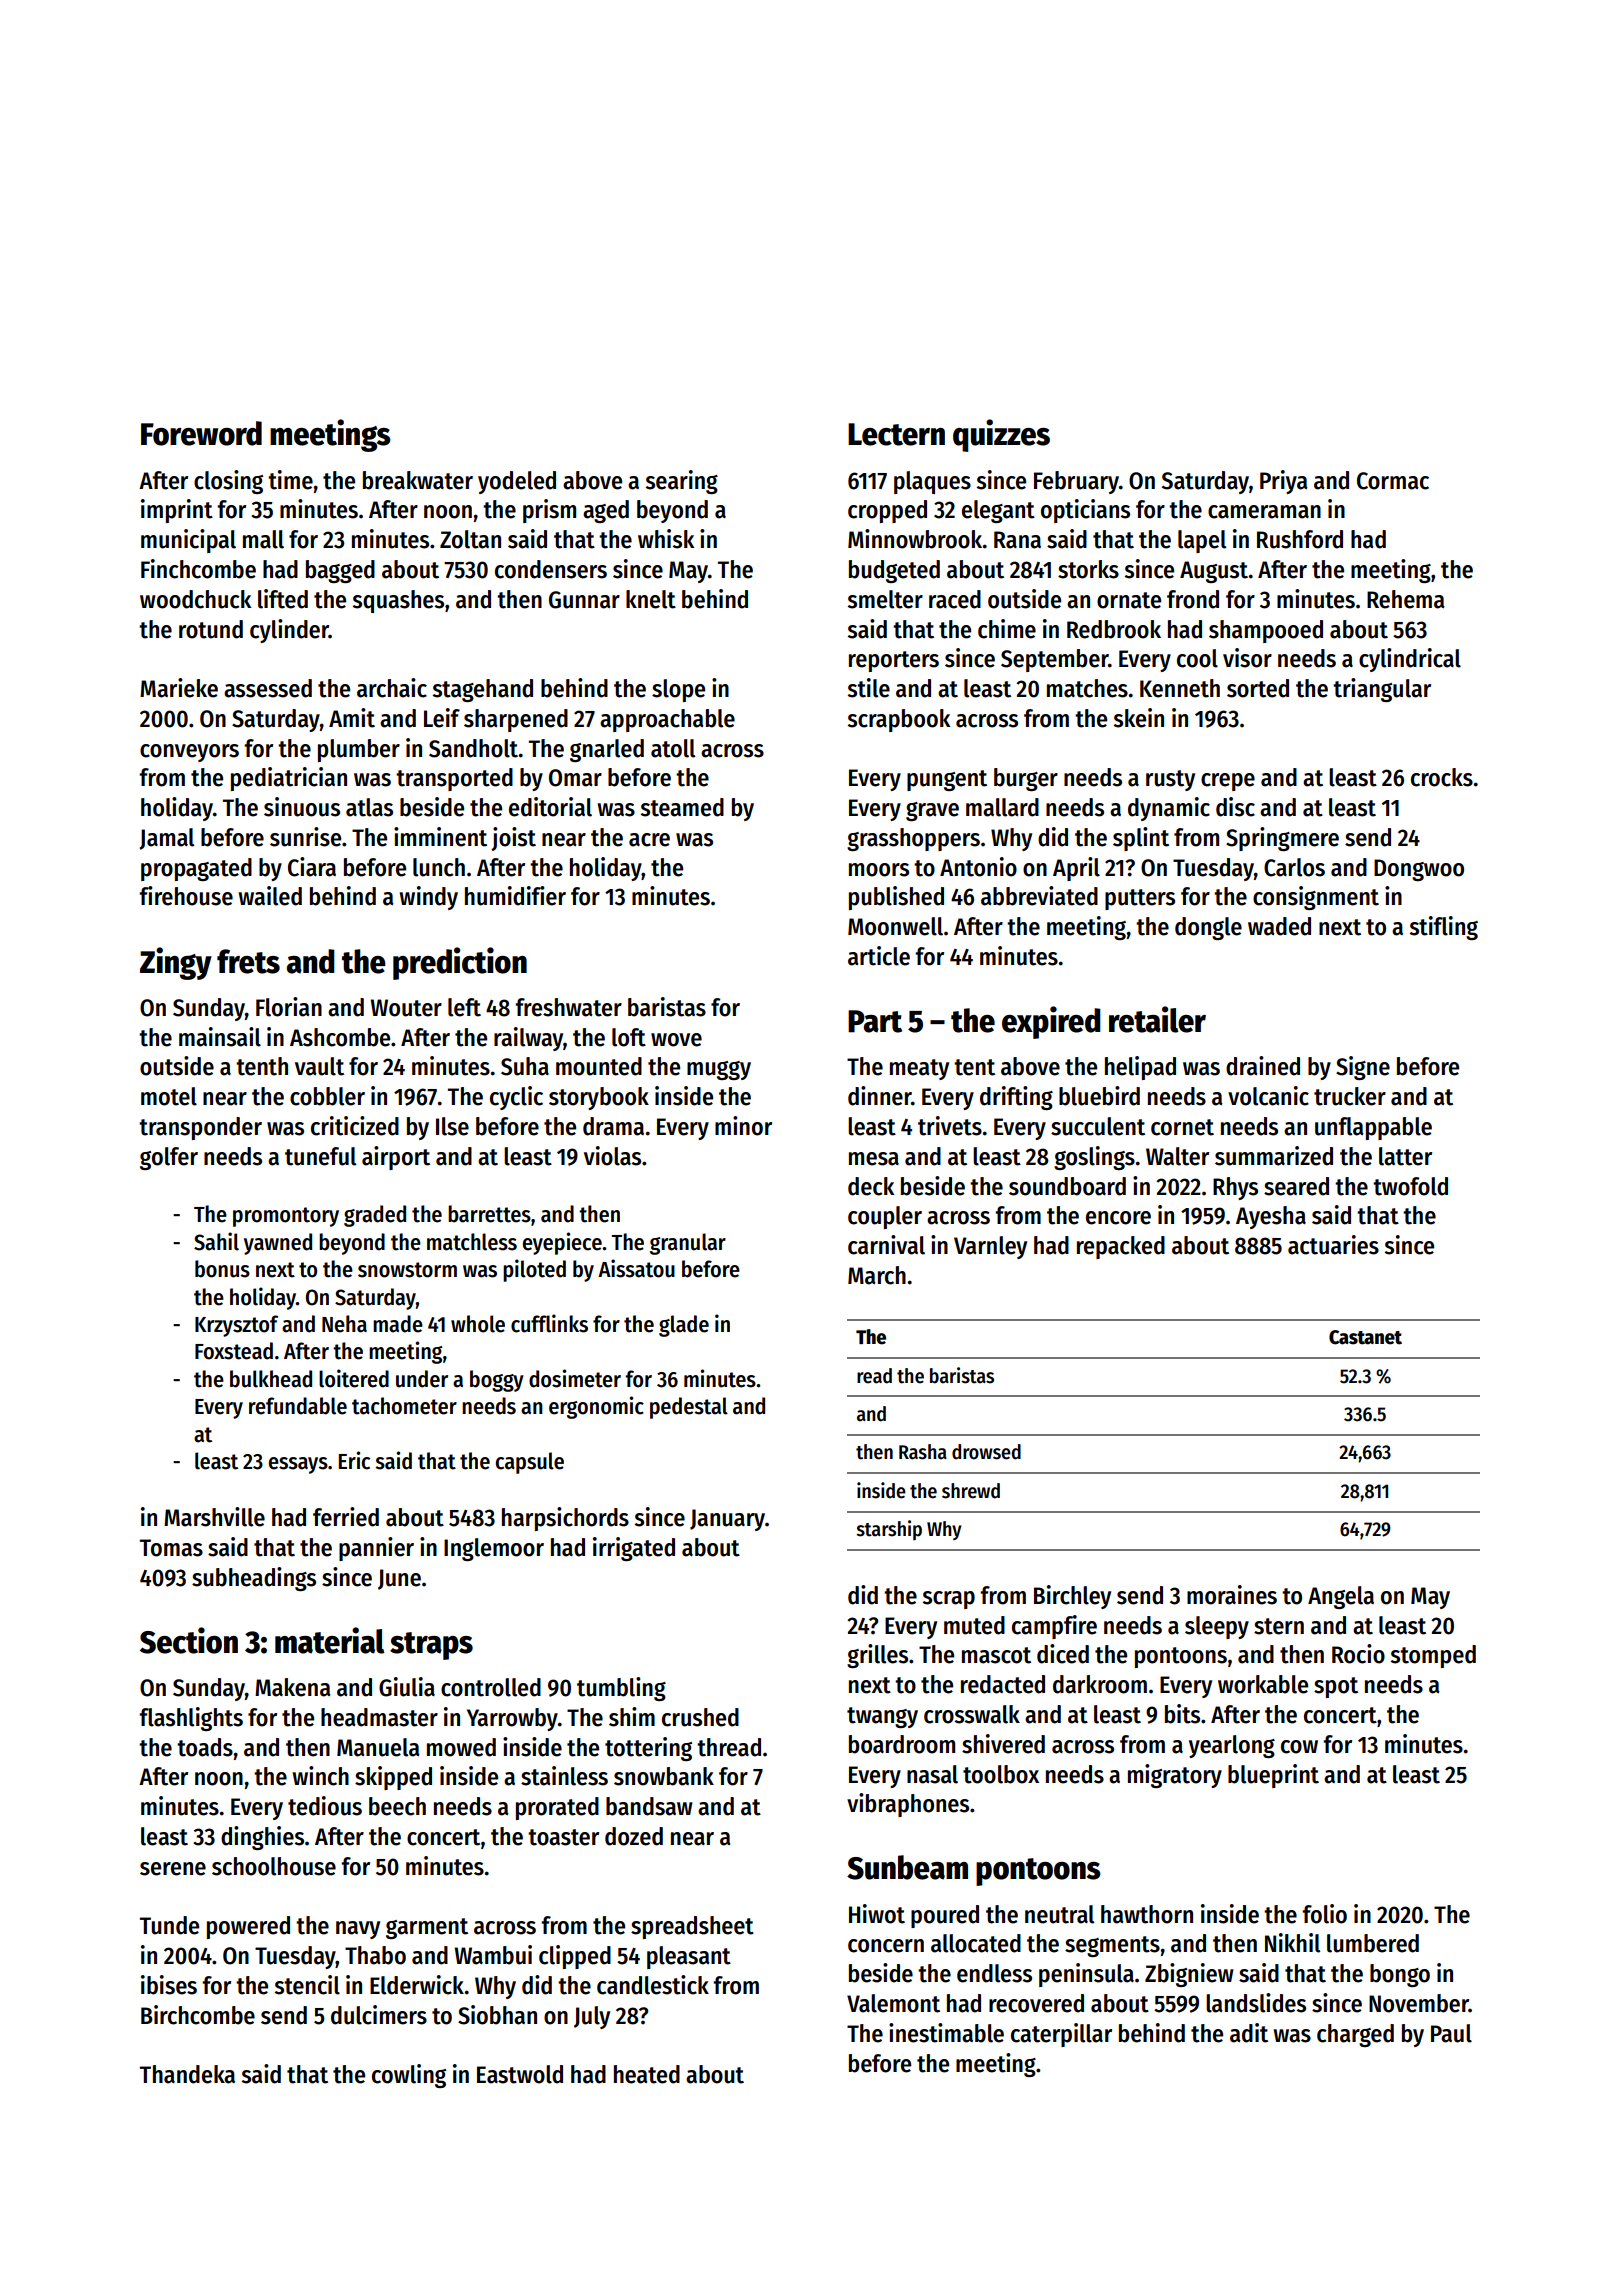  I want to click on Section, so click(189, 1640).
